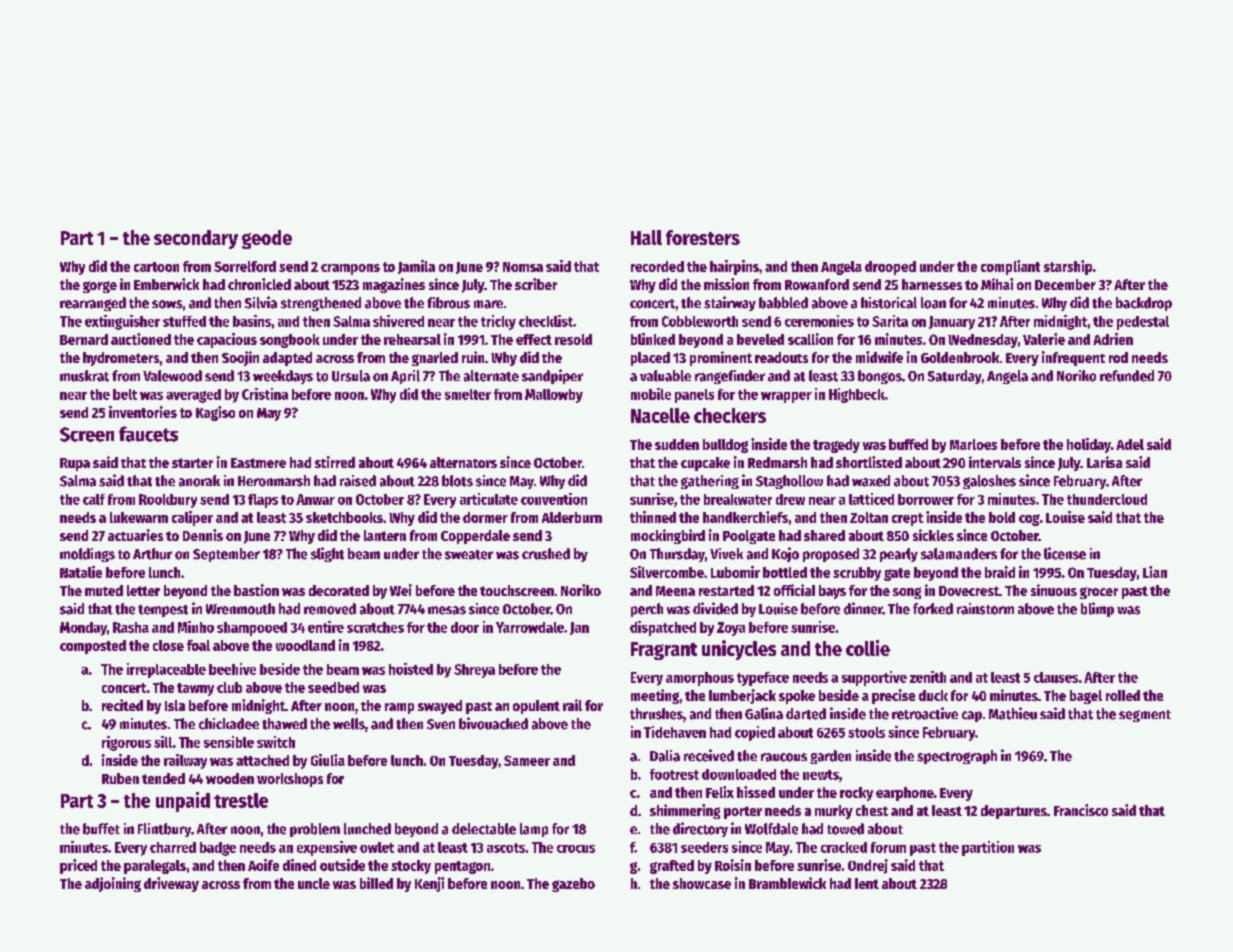 This screenshot has height=952, width=1233. Describe the element at coordinates (530, 627) in the screenshot. I see `Yarrowdale` at that location.
